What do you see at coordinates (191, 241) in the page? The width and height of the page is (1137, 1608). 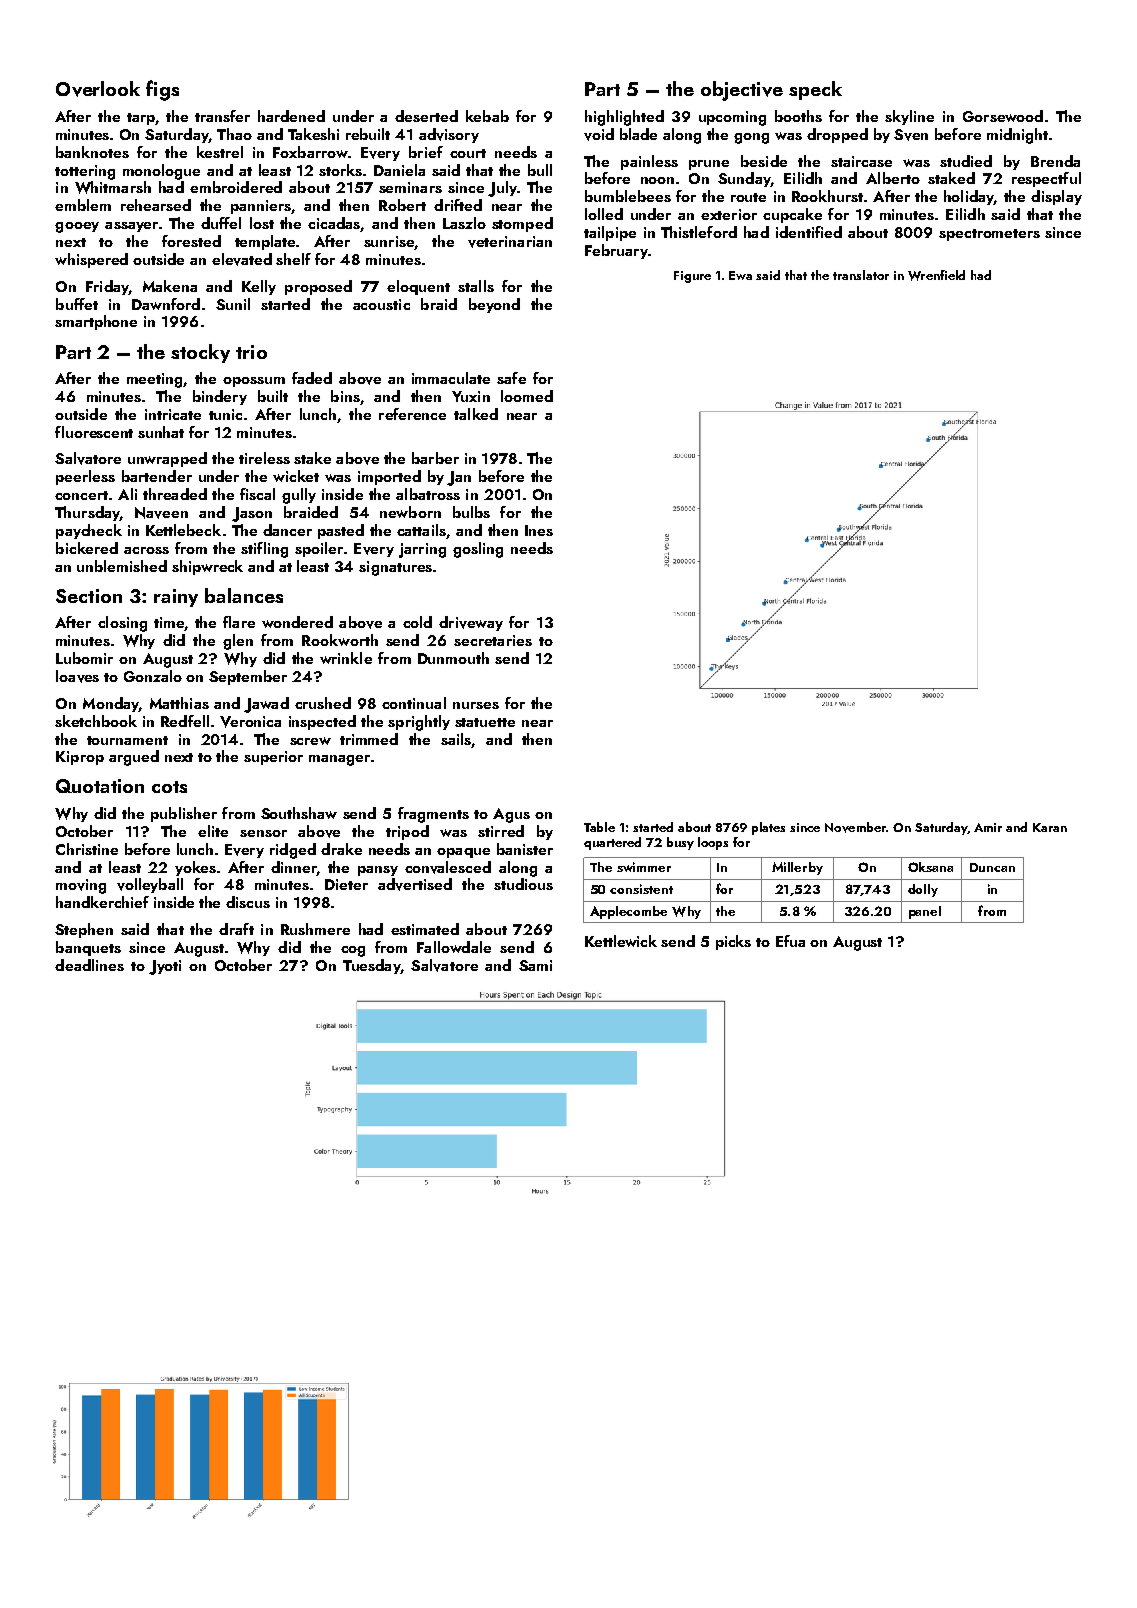 I see `forested` at bounding box center [191, 241].
